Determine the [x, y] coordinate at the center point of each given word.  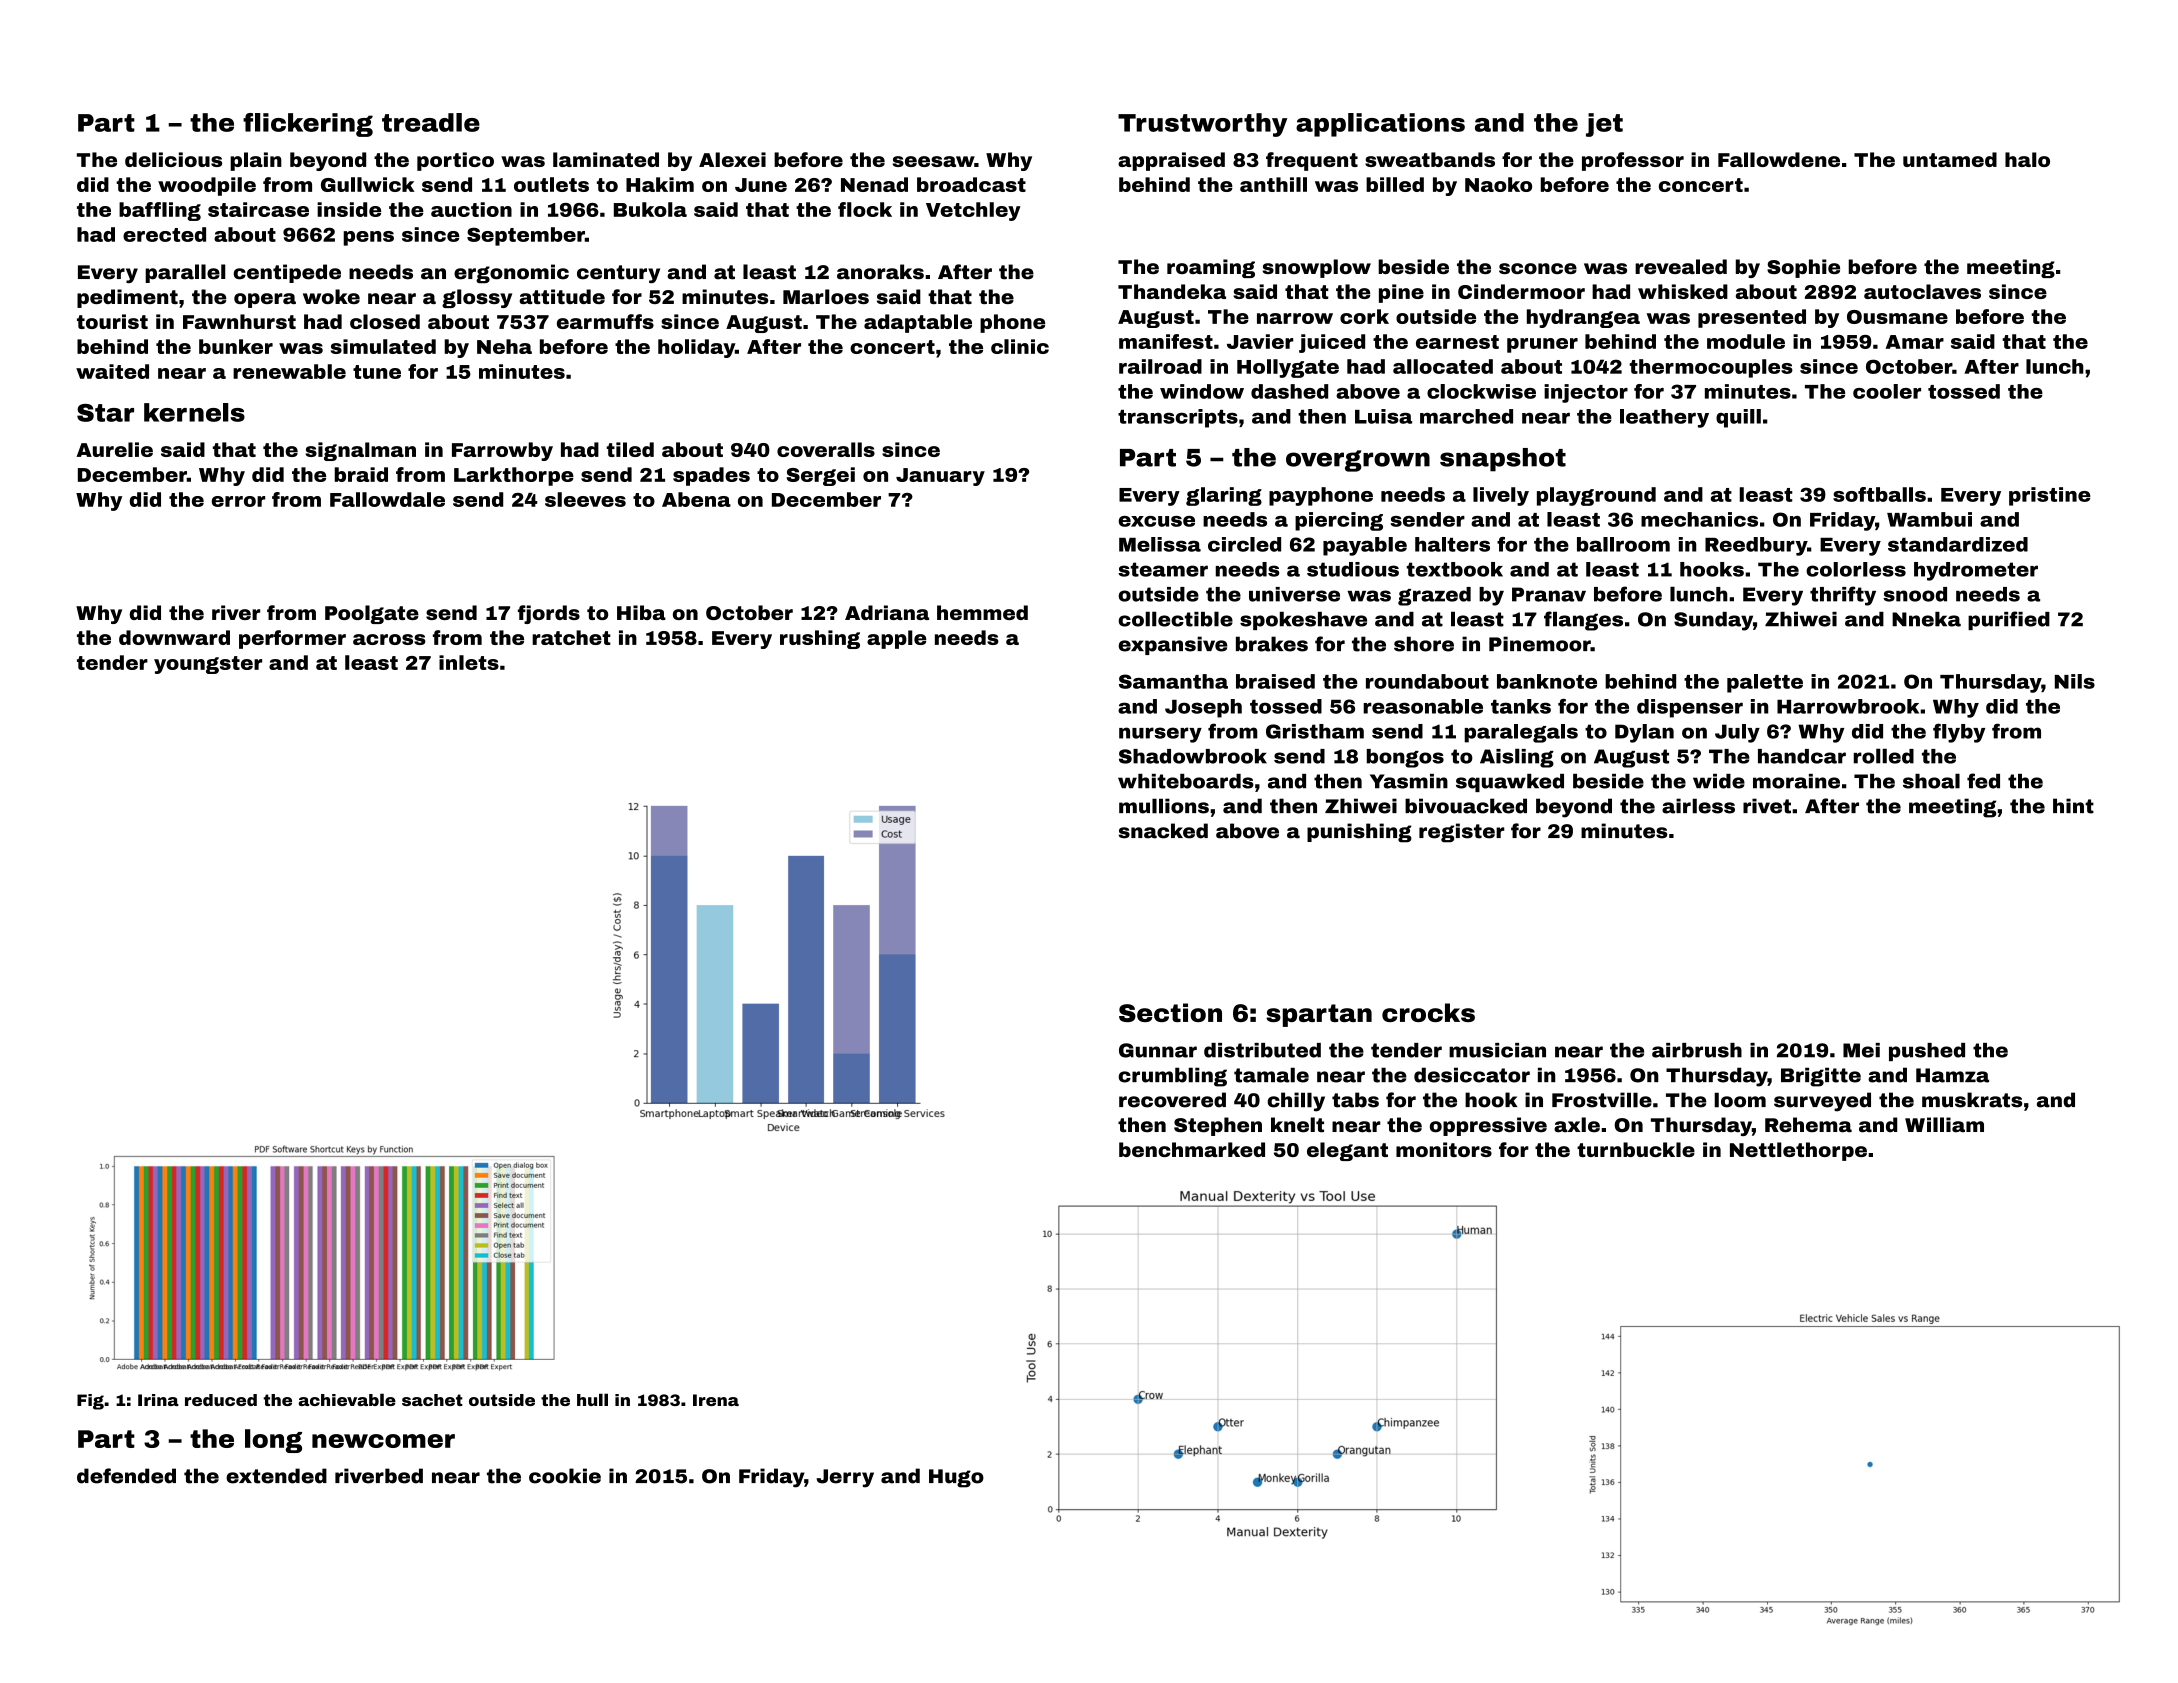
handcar [1802, 756]
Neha [504, 346]
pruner [1542, 345]
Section [1170, 1012]
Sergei [820, 476]
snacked [1163, 831]
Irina [158, 1400]
